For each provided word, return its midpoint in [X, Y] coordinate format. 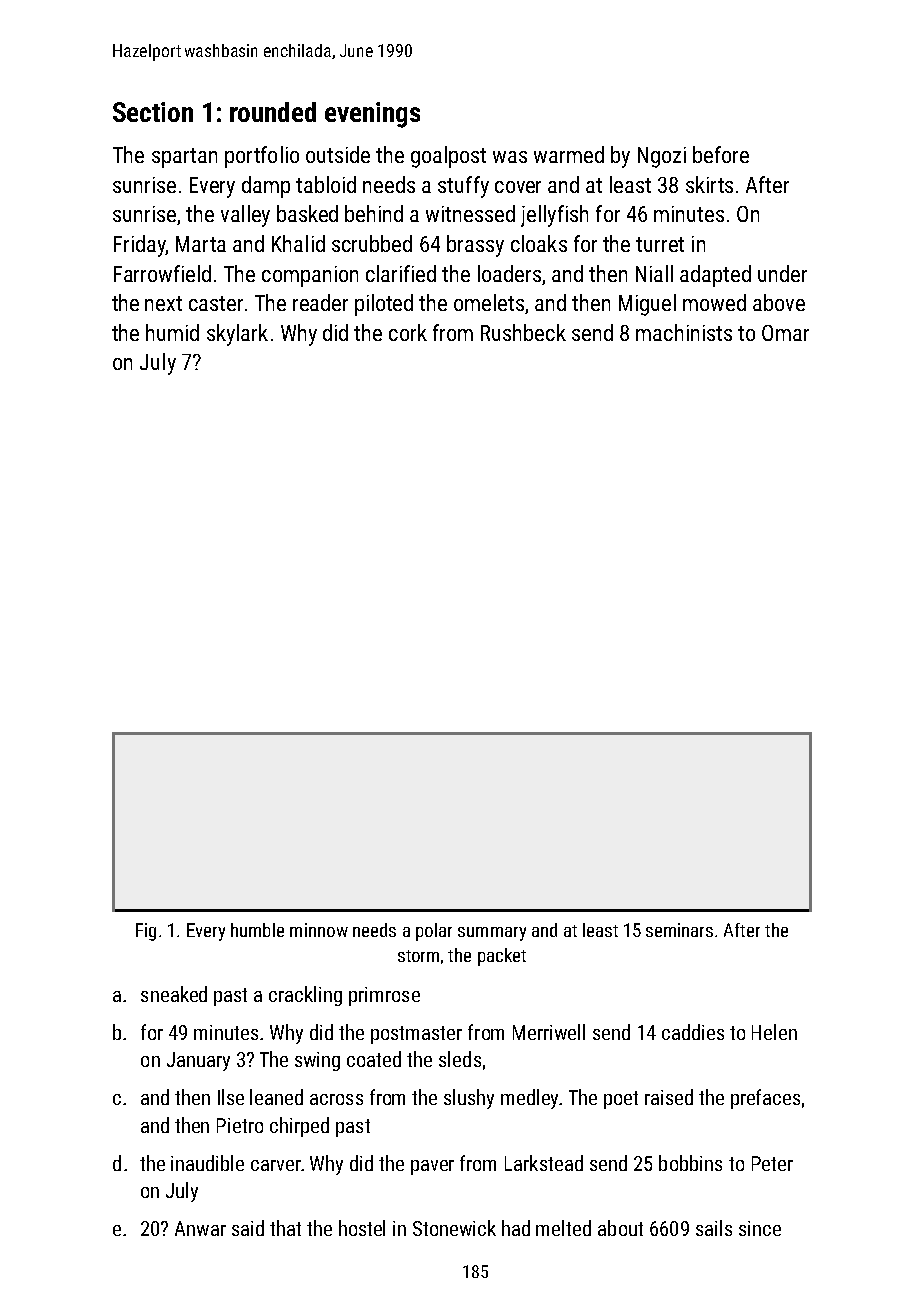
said [248, 1228]
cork [408, 332]
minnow [319, 930]
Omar [785, 333]
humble [257, 930]
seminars [679, 930]
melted [563, 1228]
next [163, 303]
